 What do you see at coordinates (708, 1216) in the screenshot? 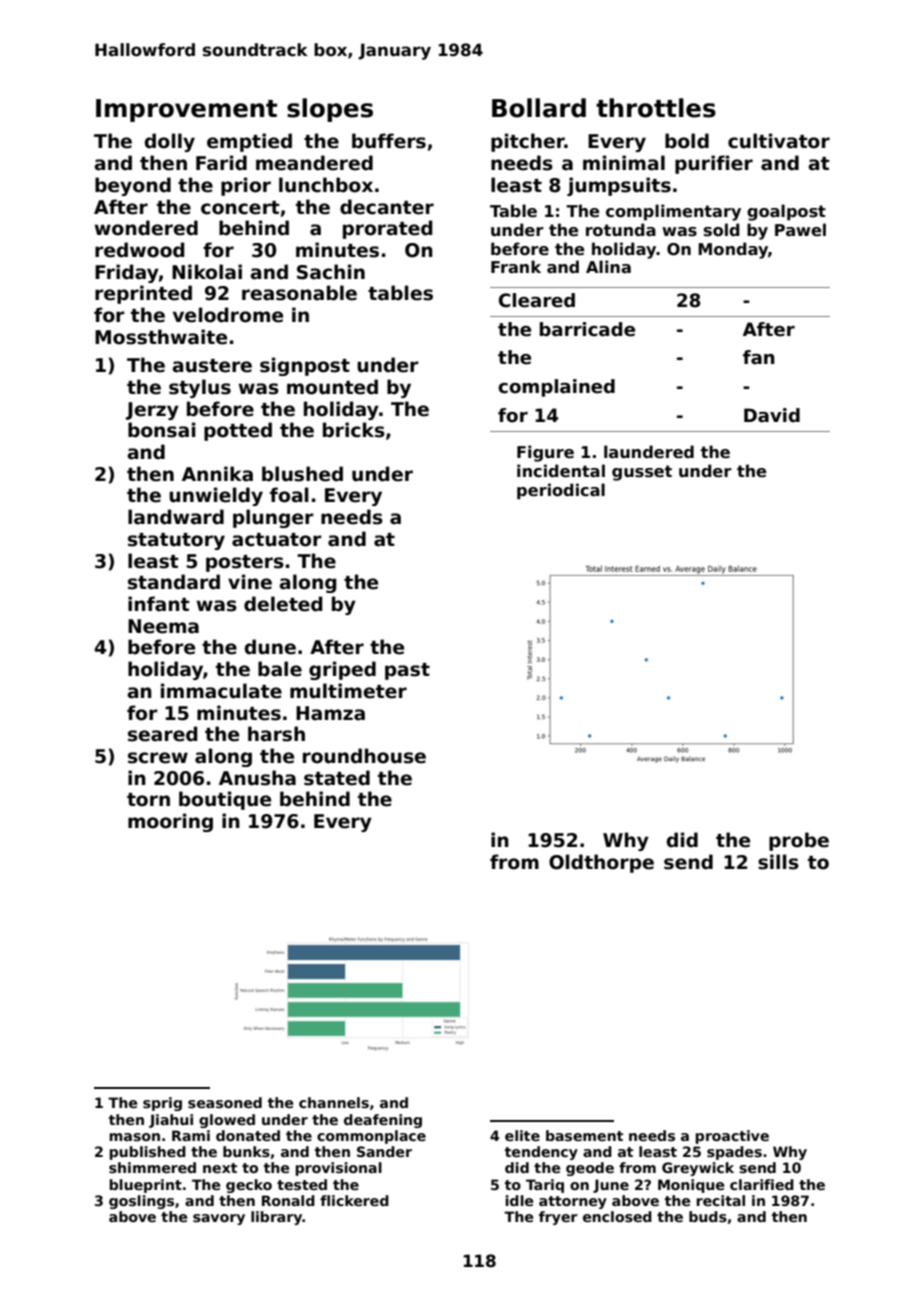
I see `buds` at bounding box center [708, 1216].
